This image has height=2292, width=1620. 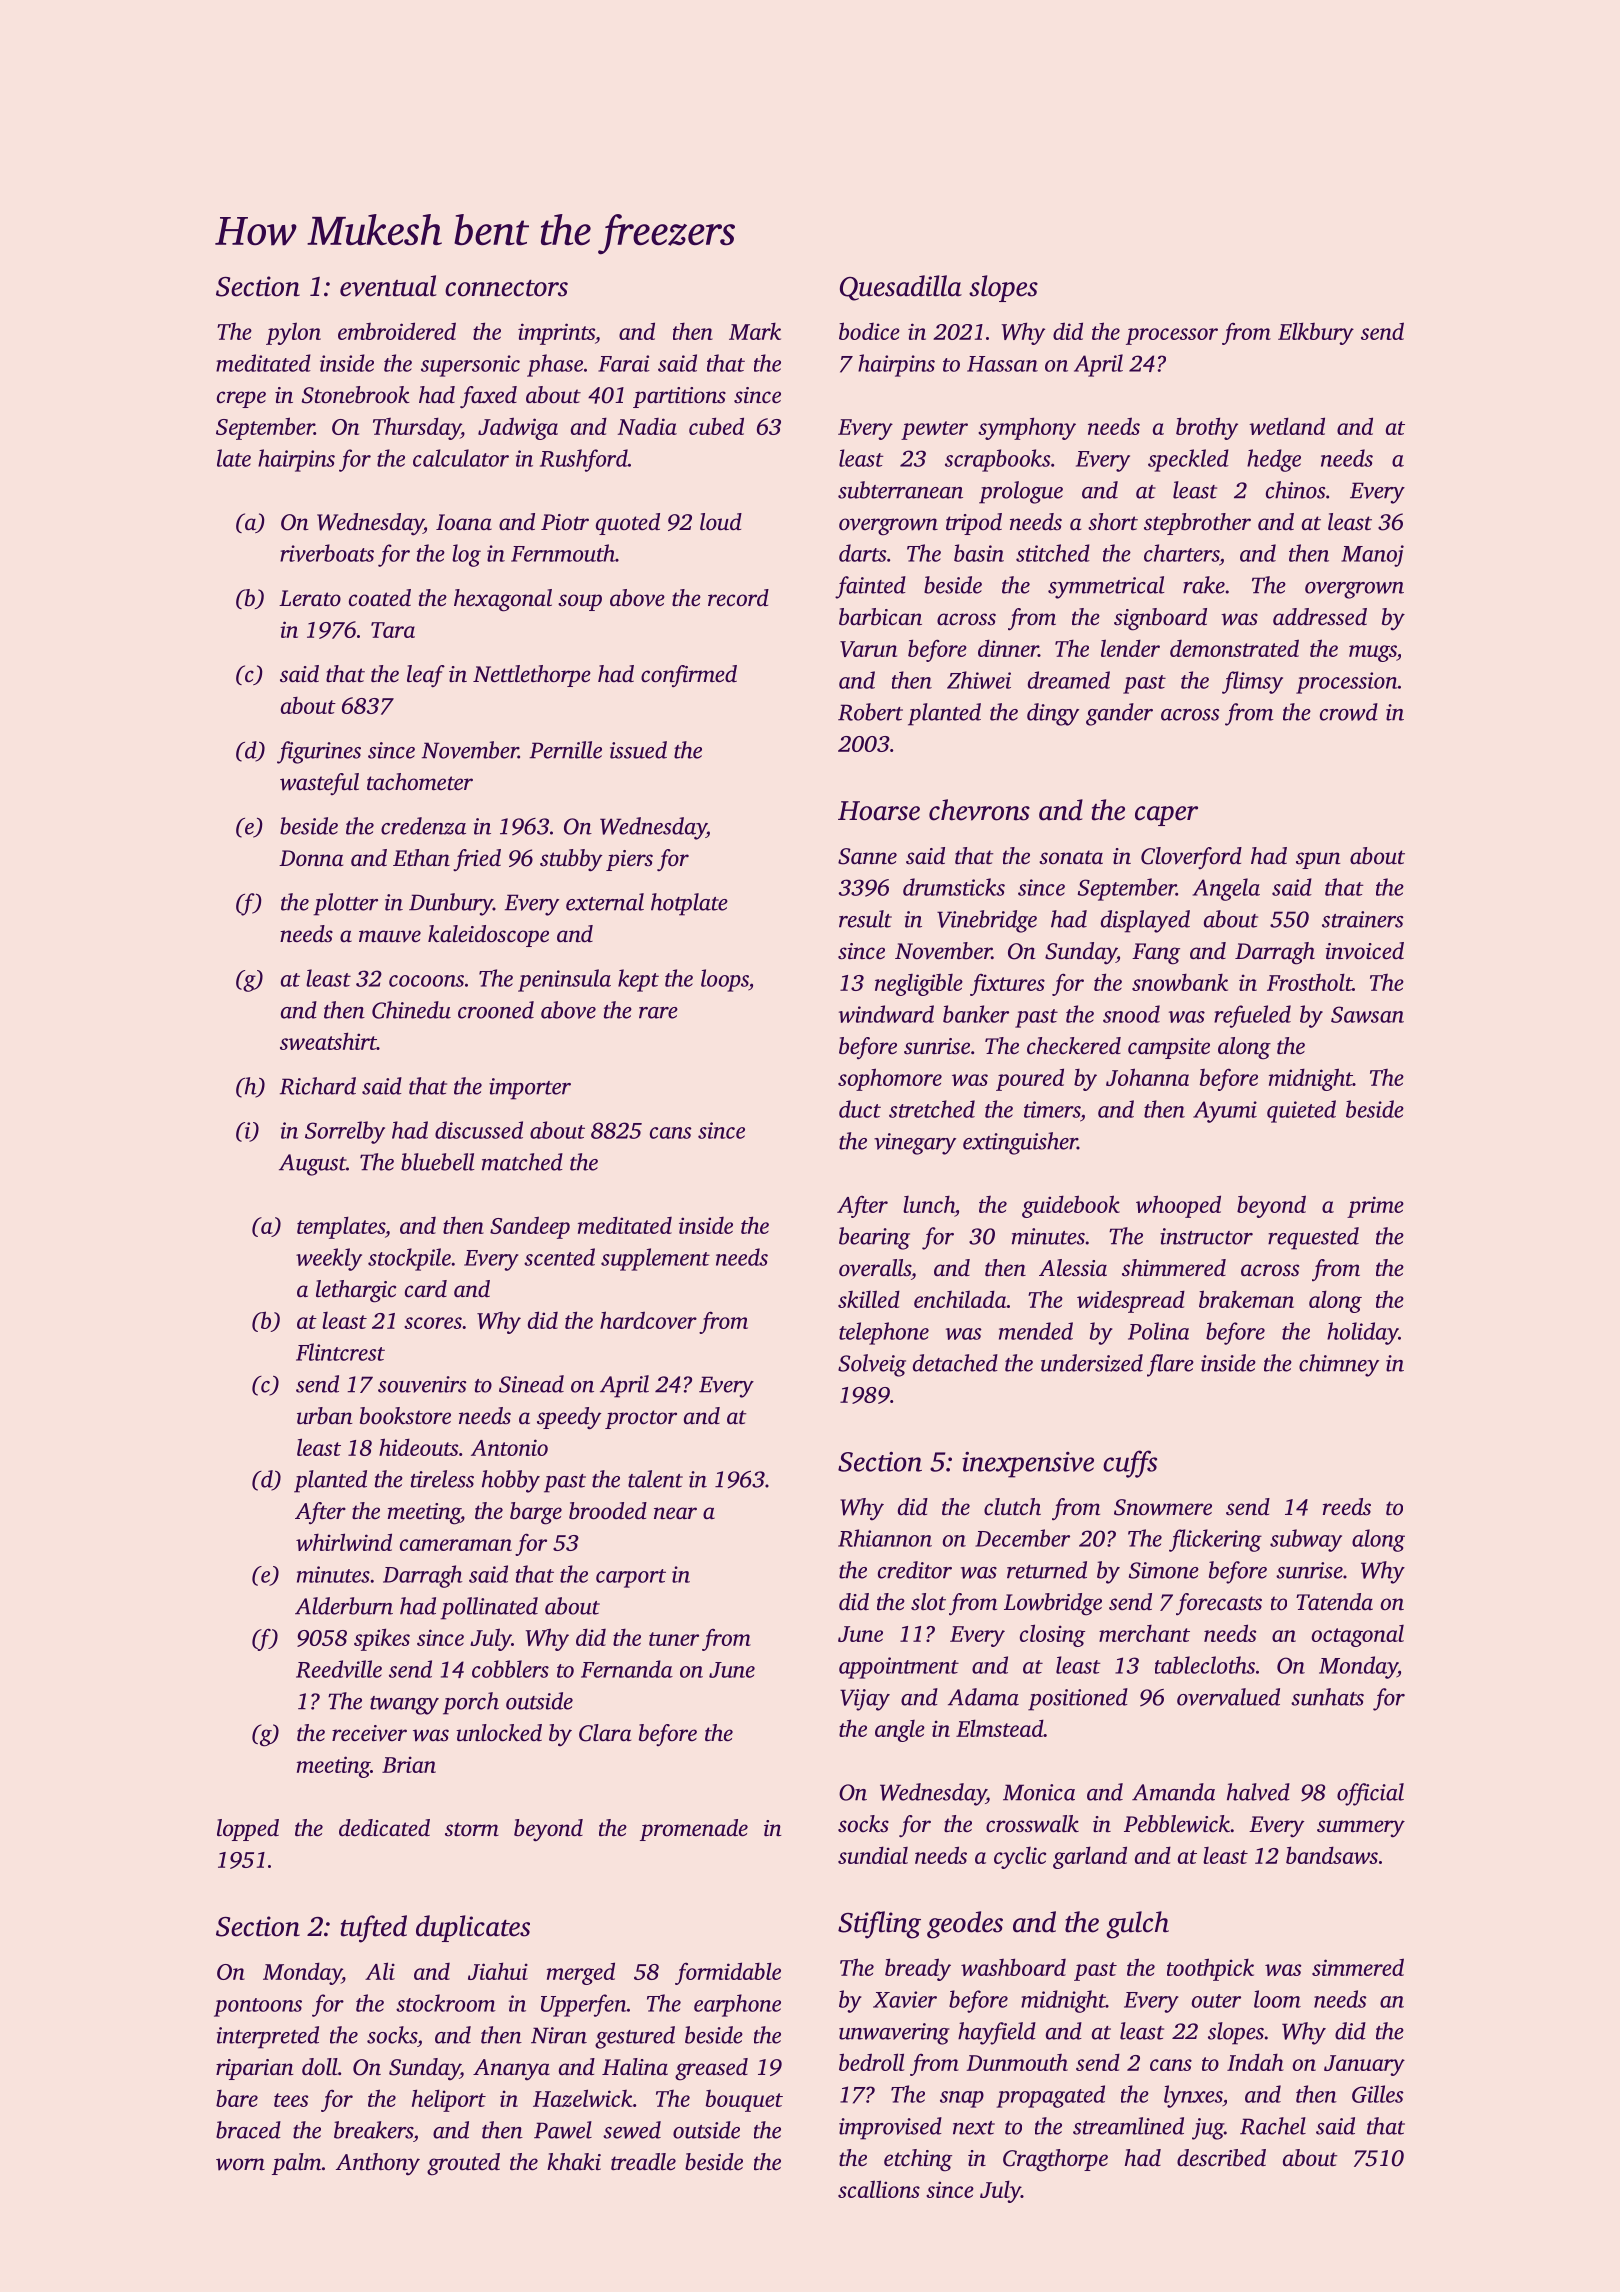 I want to click on spun, so click(x=1318, y=860).
